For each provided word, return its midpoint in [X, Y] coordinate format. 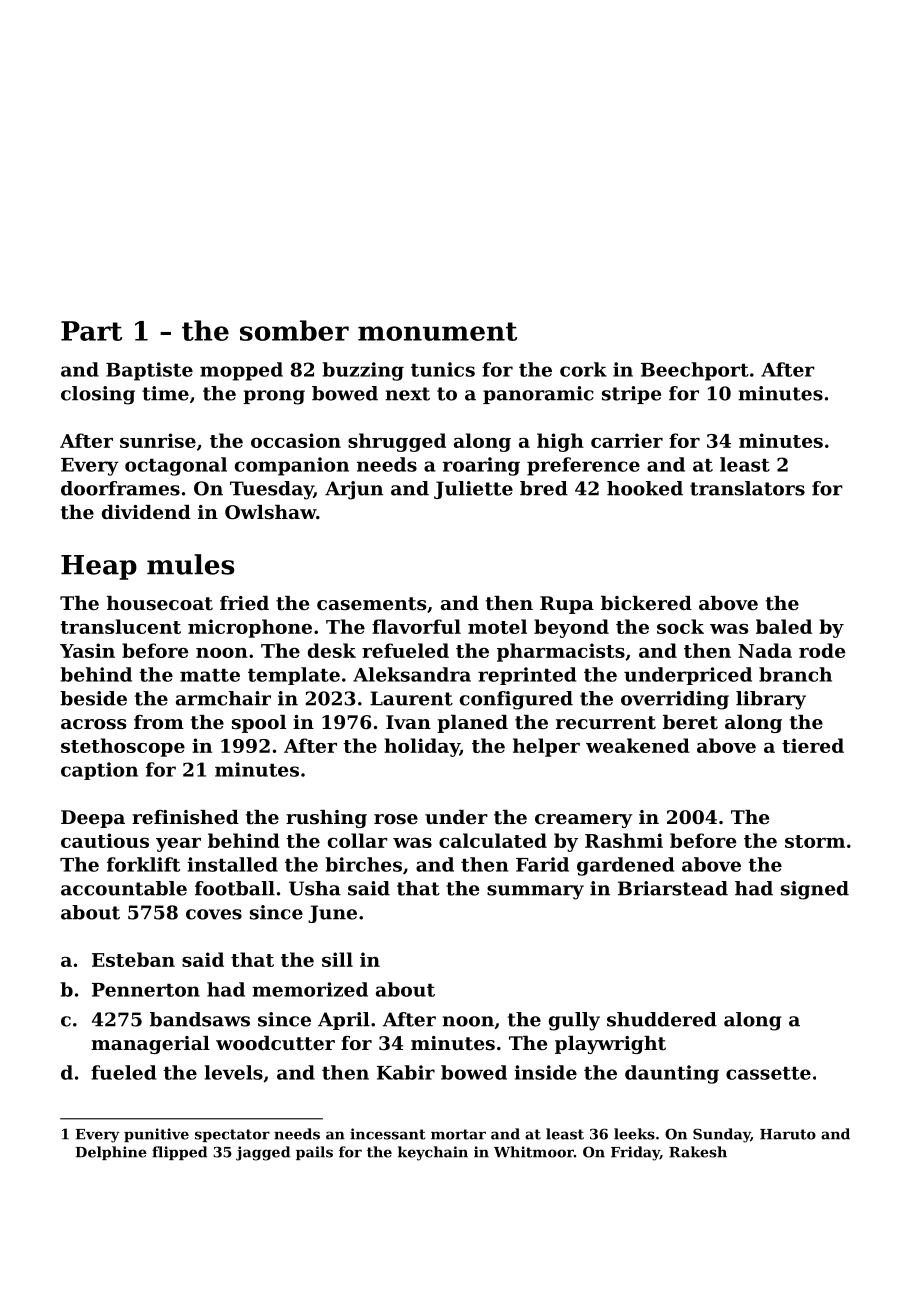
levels [233, 1072]
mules [190, 564]
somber [294, 330]
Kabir [406, 1072]
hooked [645, 488]
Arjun [354, 490]
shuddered [662, 1019]
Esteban [133, 959]
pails [314, 1153]
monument [437, 331]
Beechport [695, 371]
